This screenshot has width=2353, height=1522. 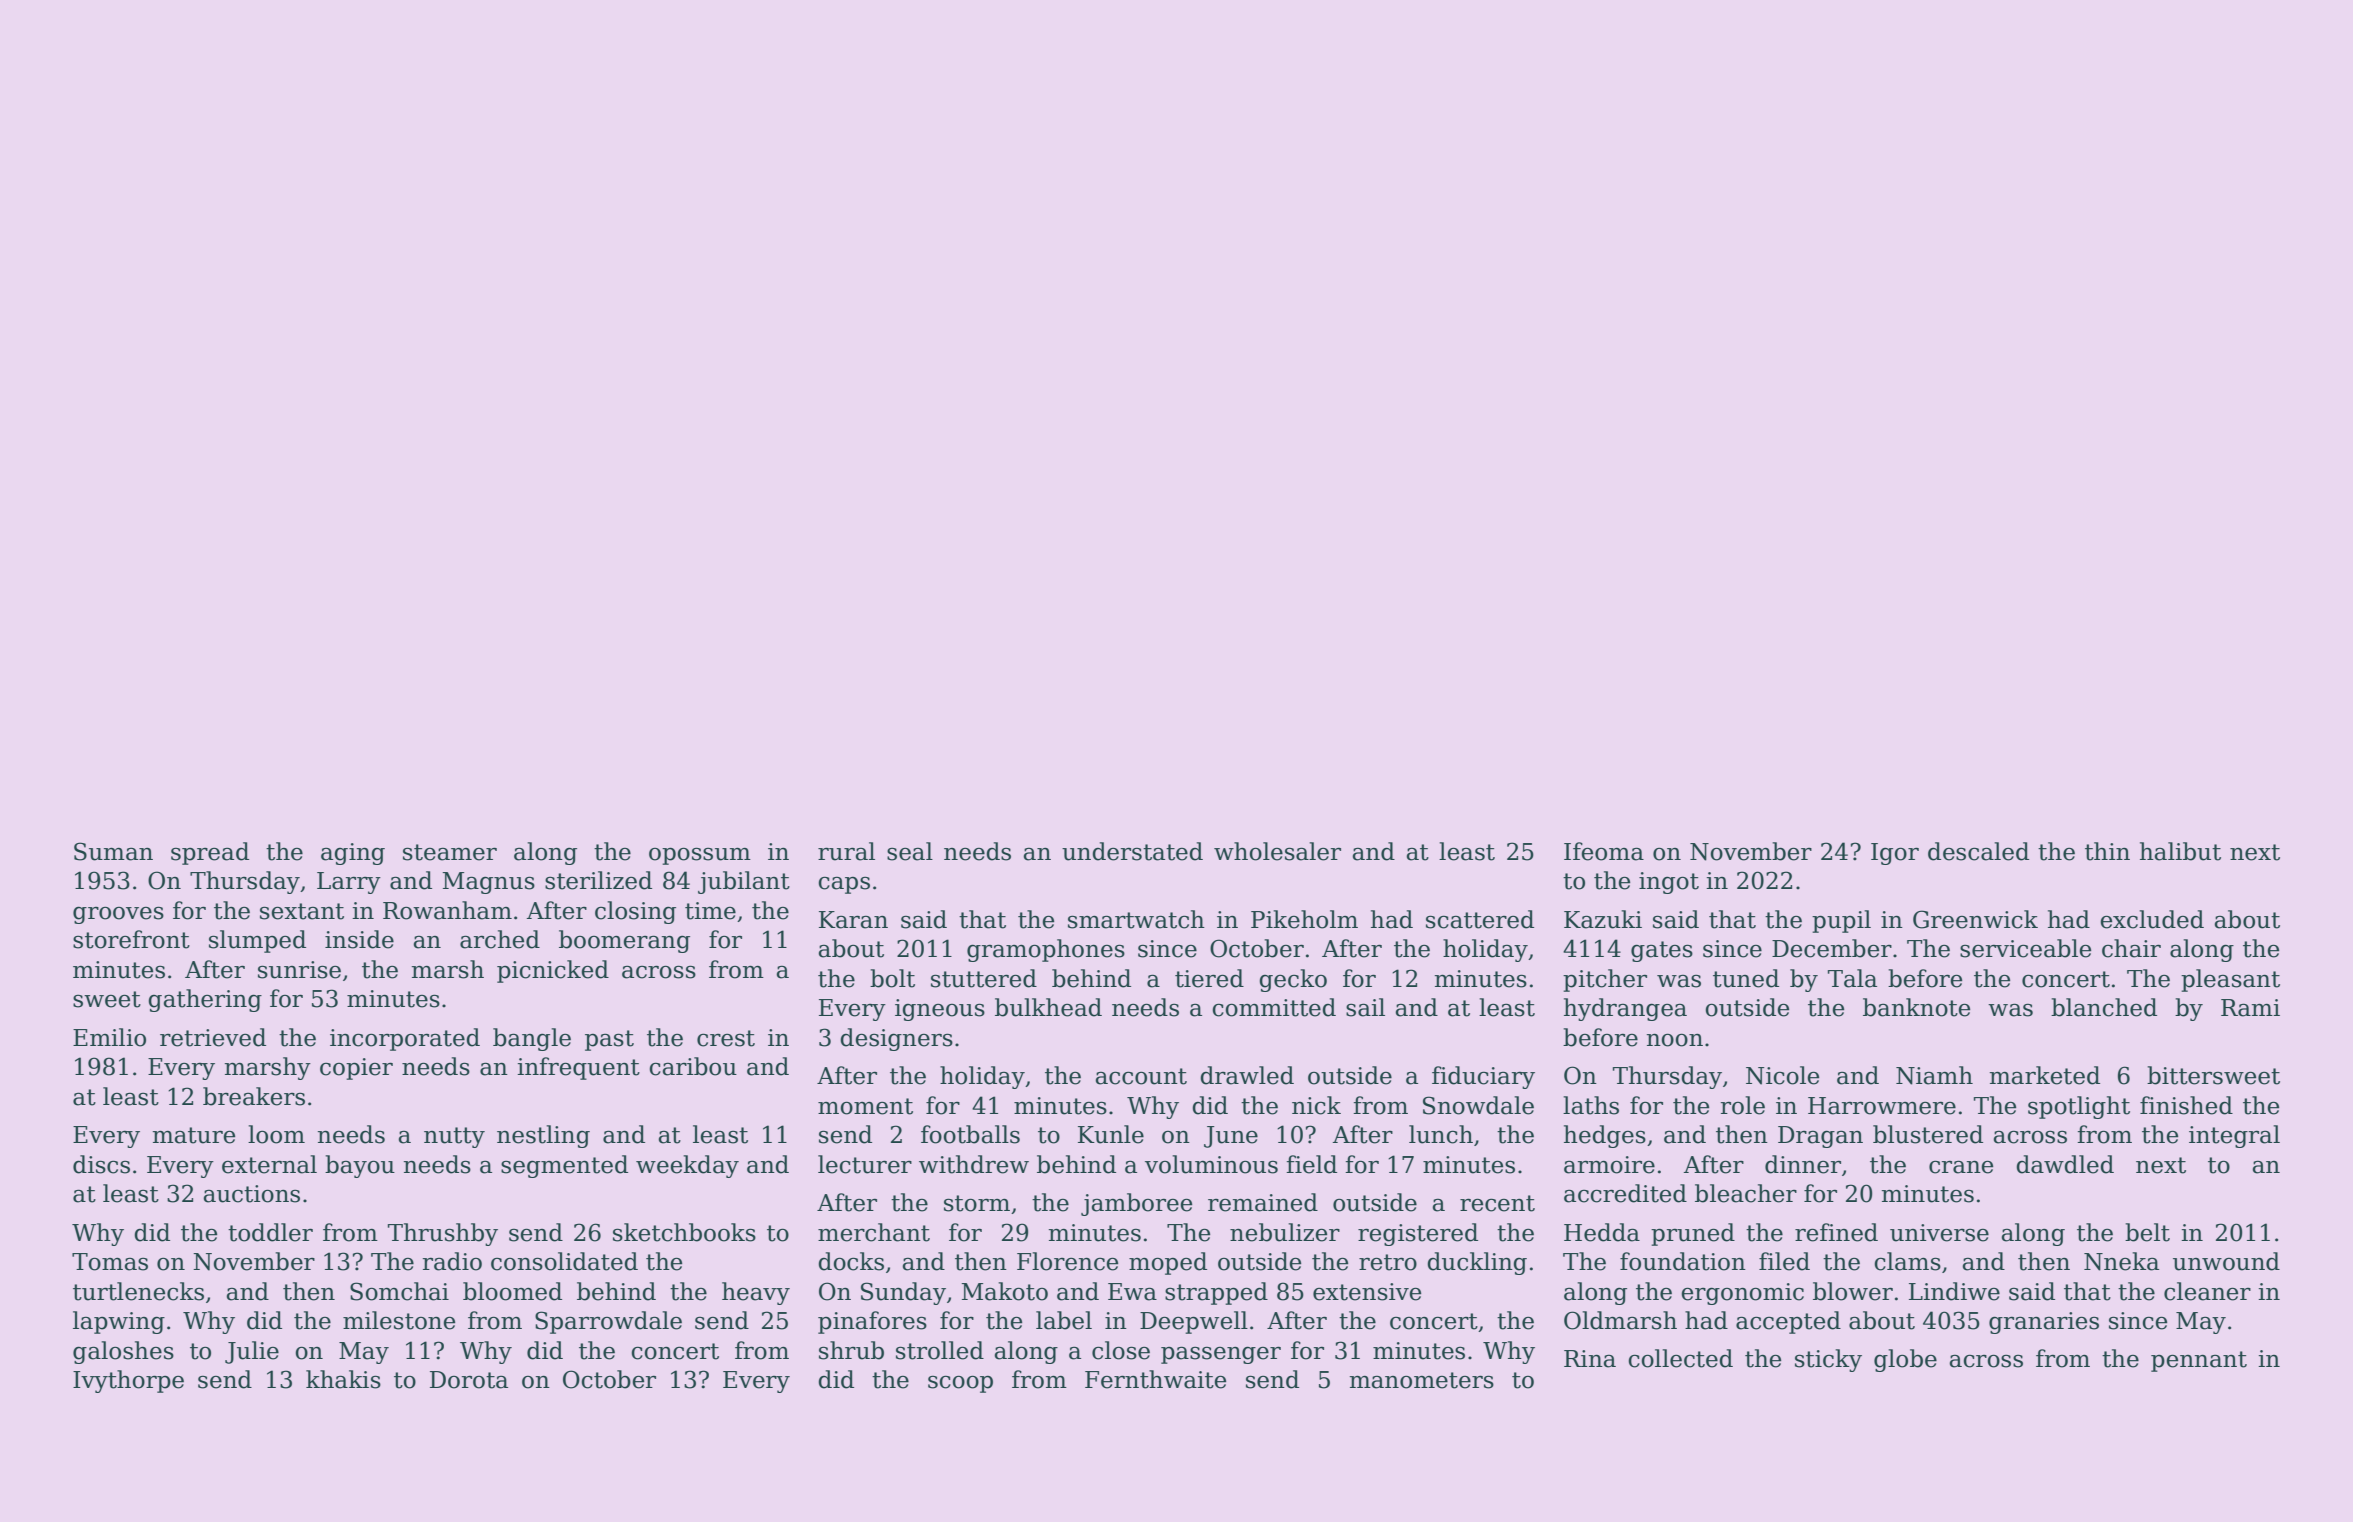 I want to click on halibut, so click(x=2180, y=851).
